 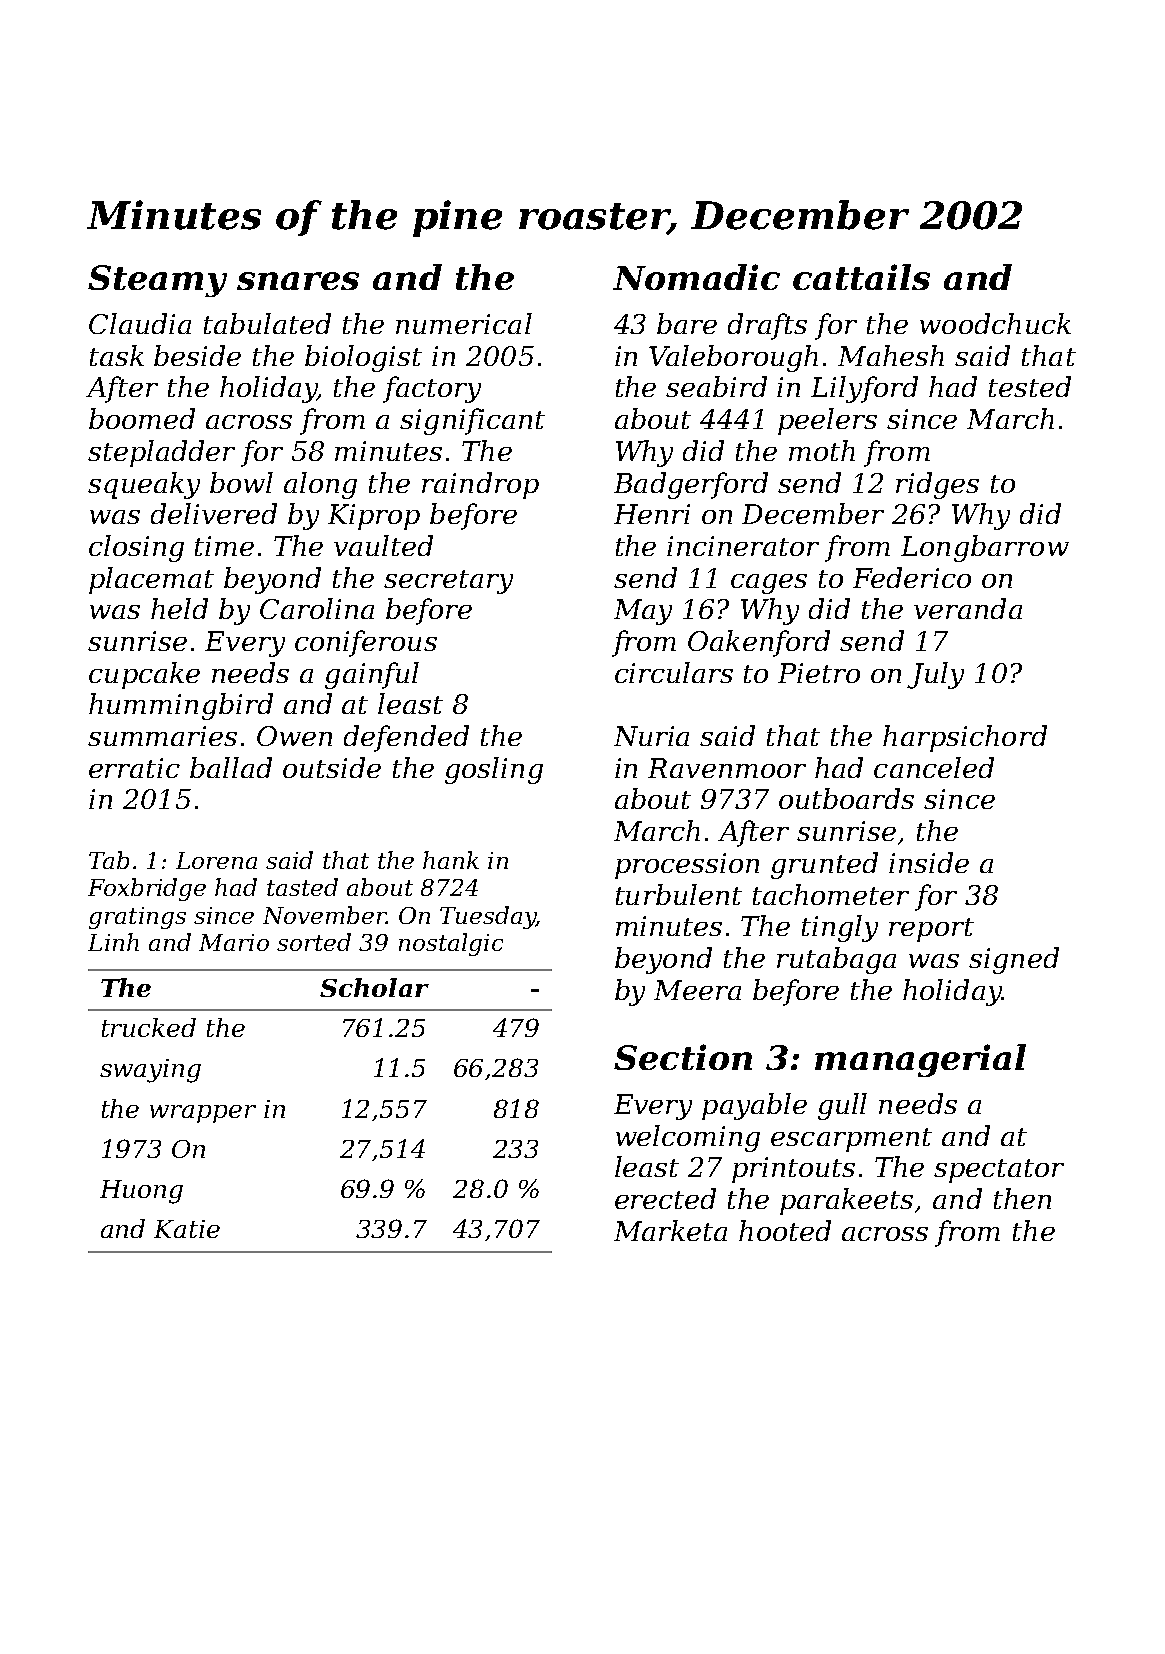 I want to click on coniferous, so click(x=366, y=643).
